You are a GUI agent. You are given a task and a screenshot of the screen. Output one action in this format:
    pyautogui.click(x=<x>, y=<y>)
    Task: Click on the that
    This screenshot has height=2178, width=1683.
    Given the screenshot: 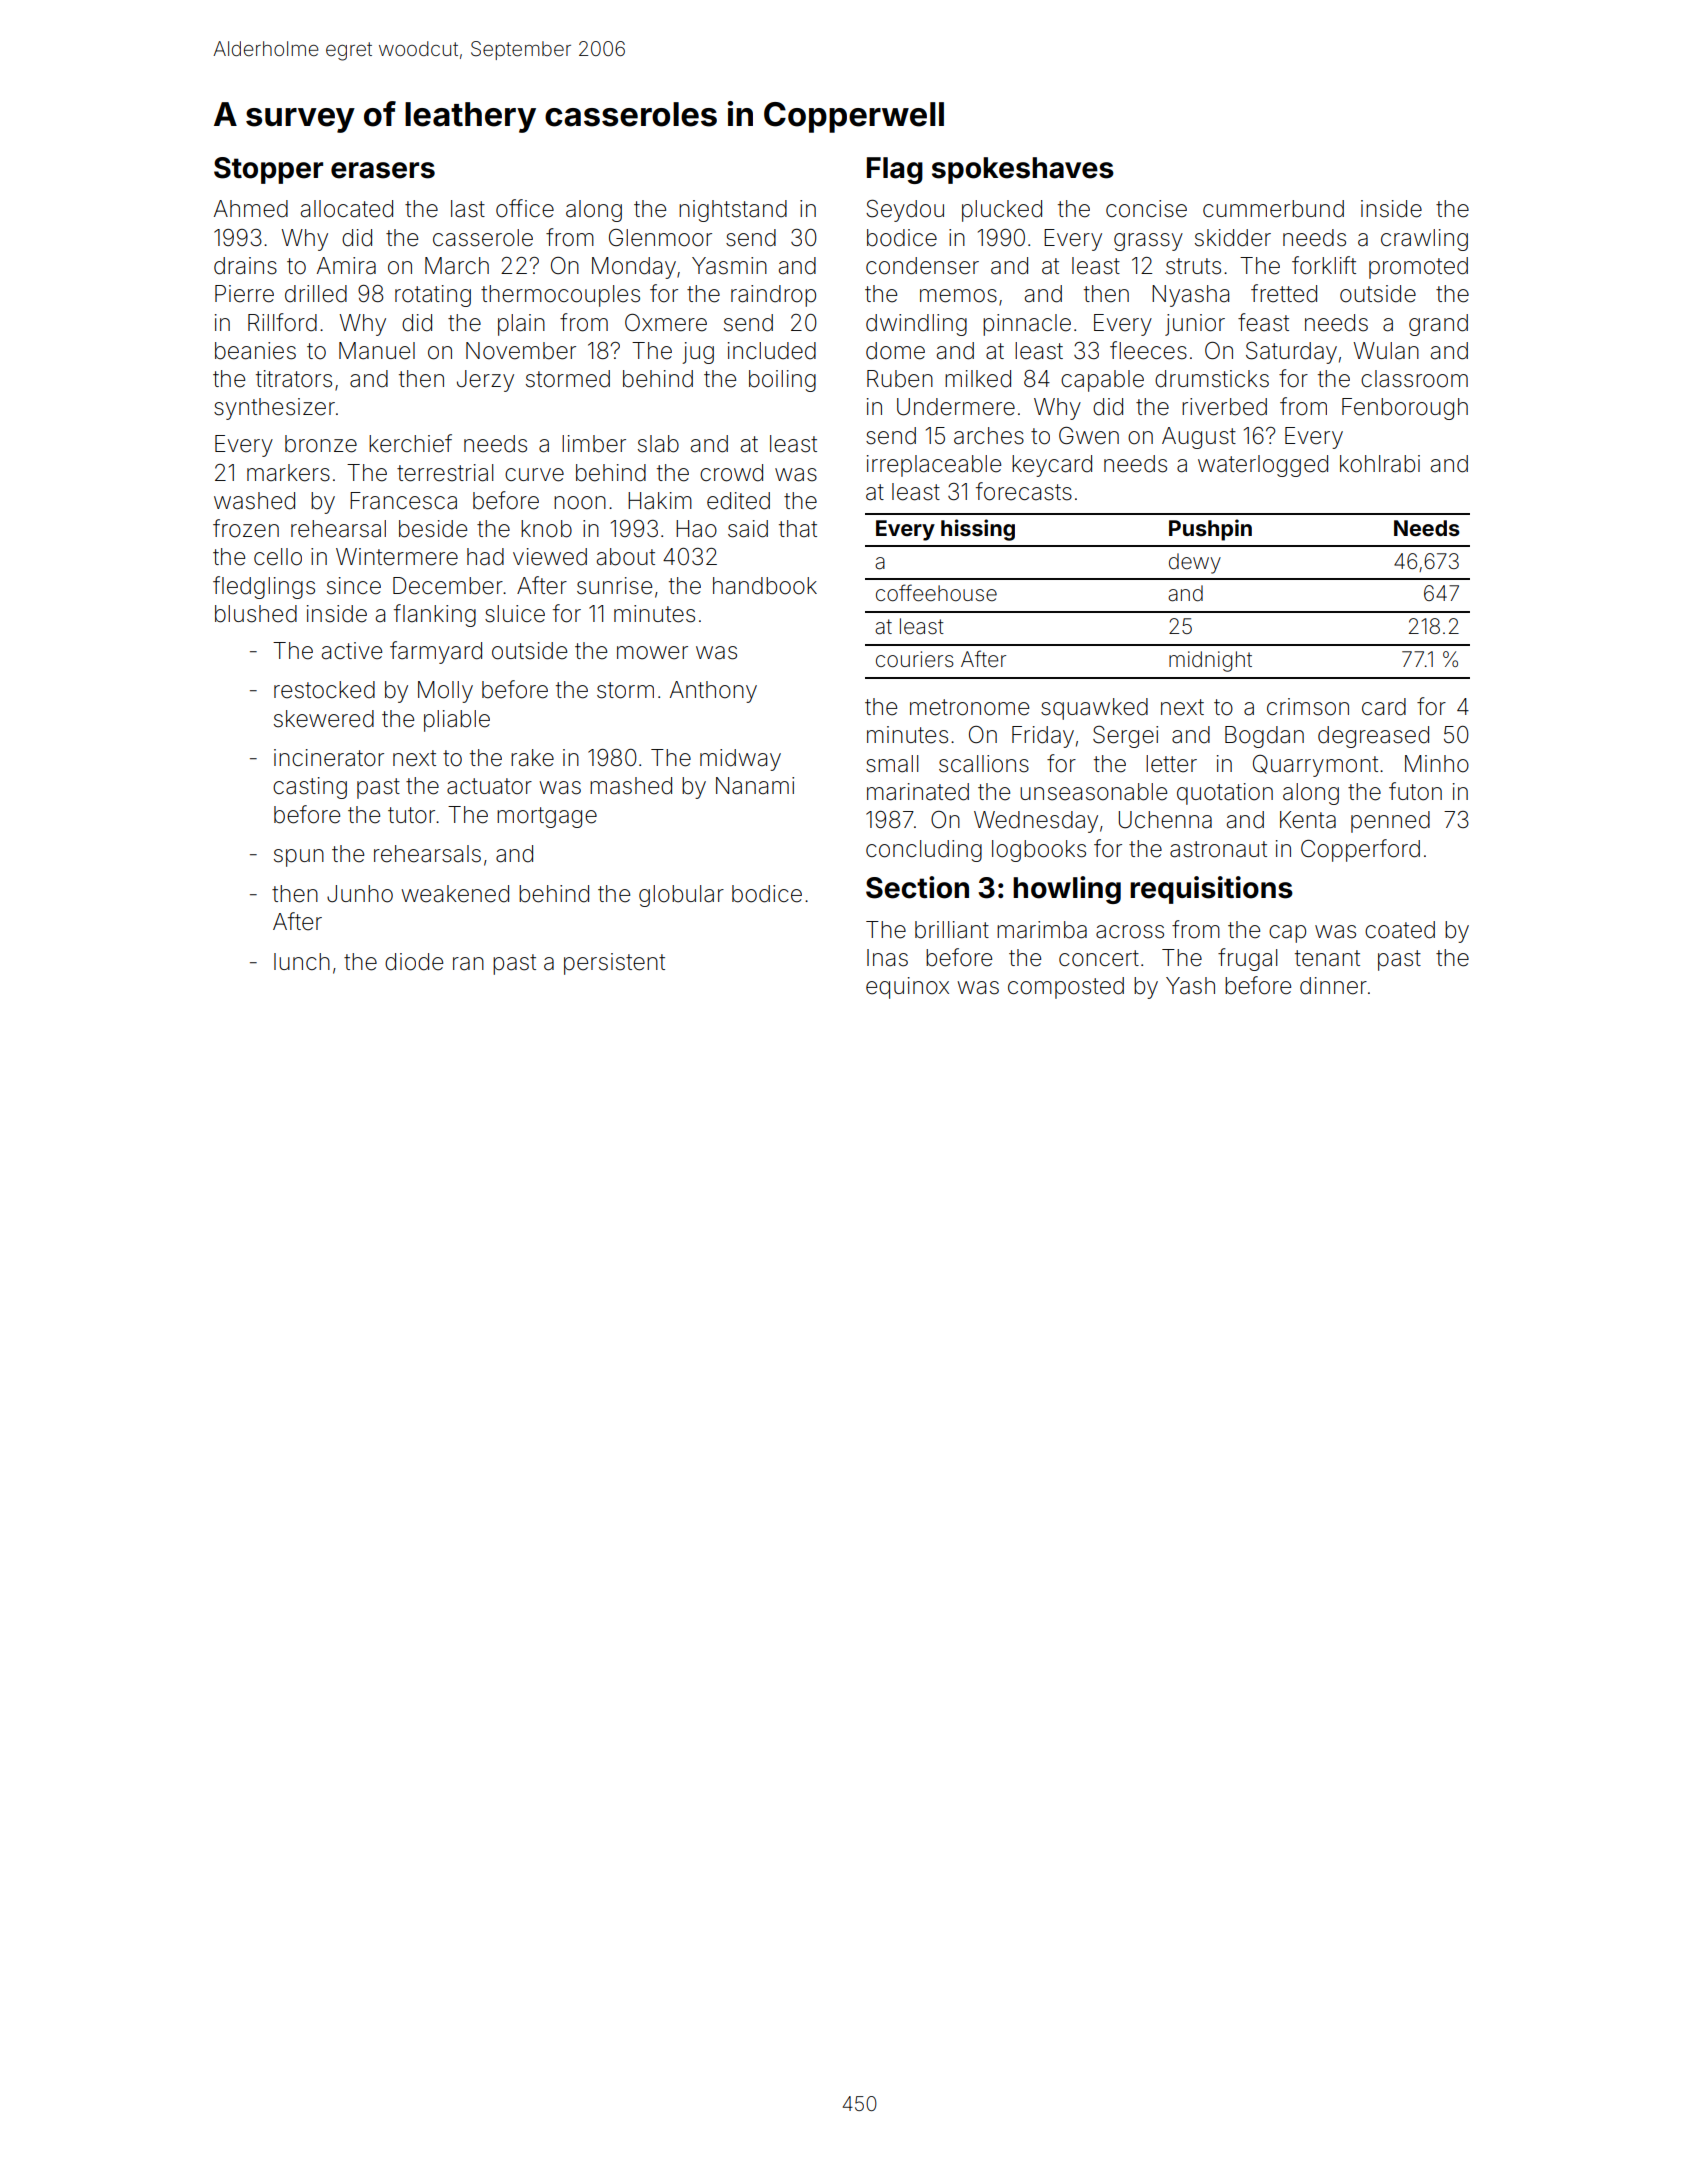 What is the action you would take?
    pyautogui.click(x=798, y=529)
